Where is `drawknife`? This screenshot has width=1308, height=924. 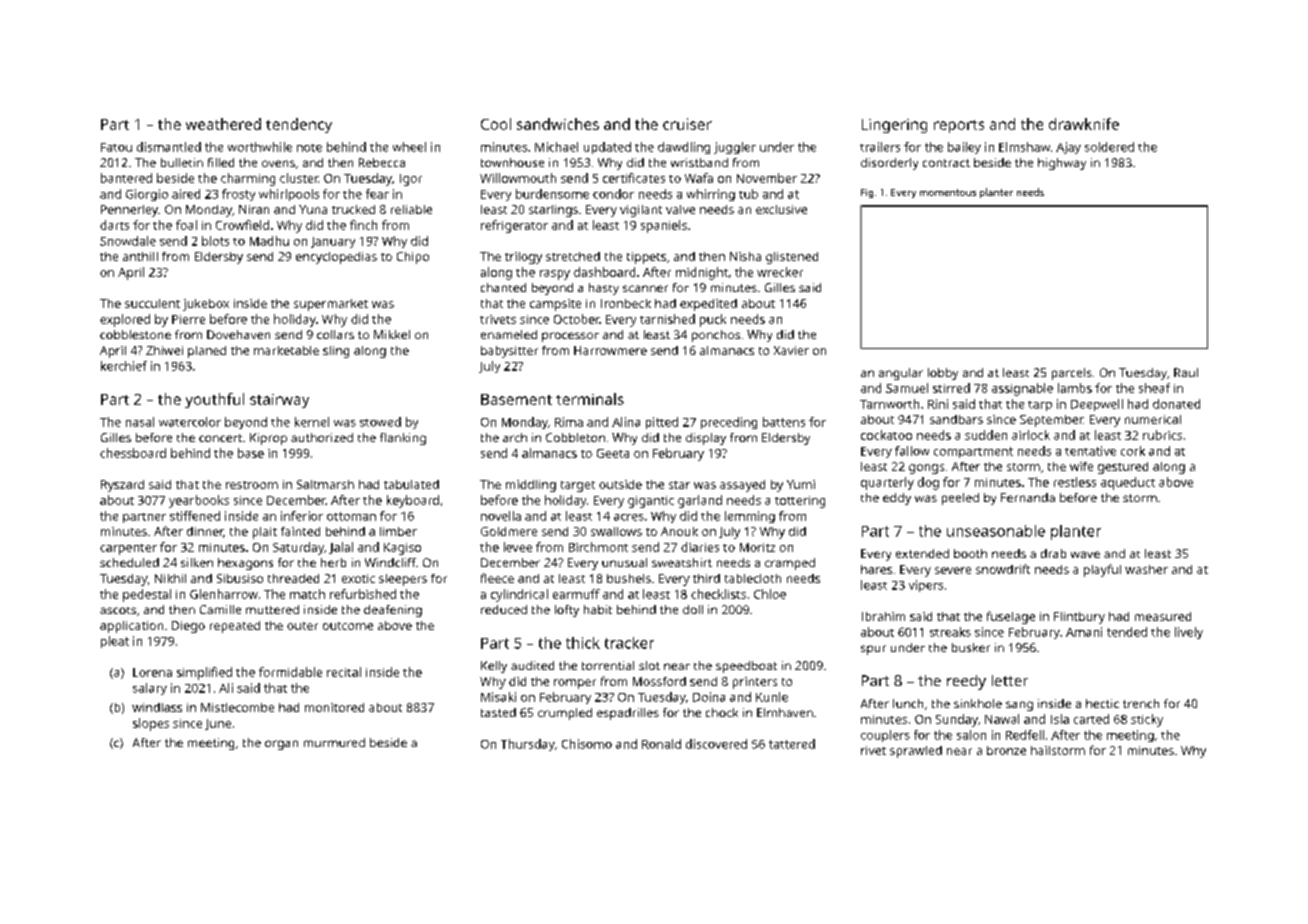
drawknife is located at coordinates (1084, 124).
